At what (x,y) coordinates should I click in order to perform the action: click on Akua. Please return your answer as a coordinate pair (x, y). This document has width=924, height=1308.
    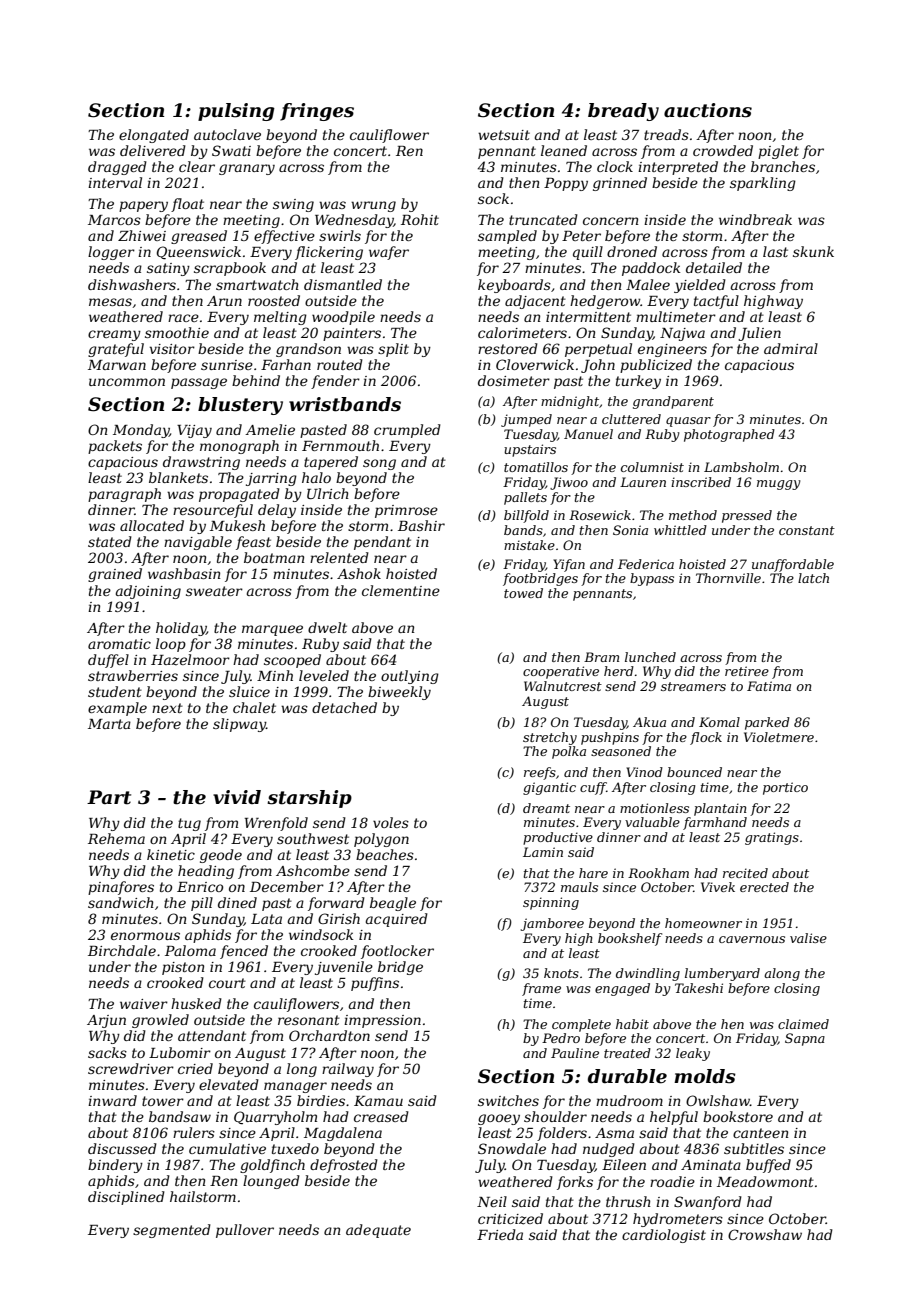
    Looking at the image, I should click on (649, 722).
